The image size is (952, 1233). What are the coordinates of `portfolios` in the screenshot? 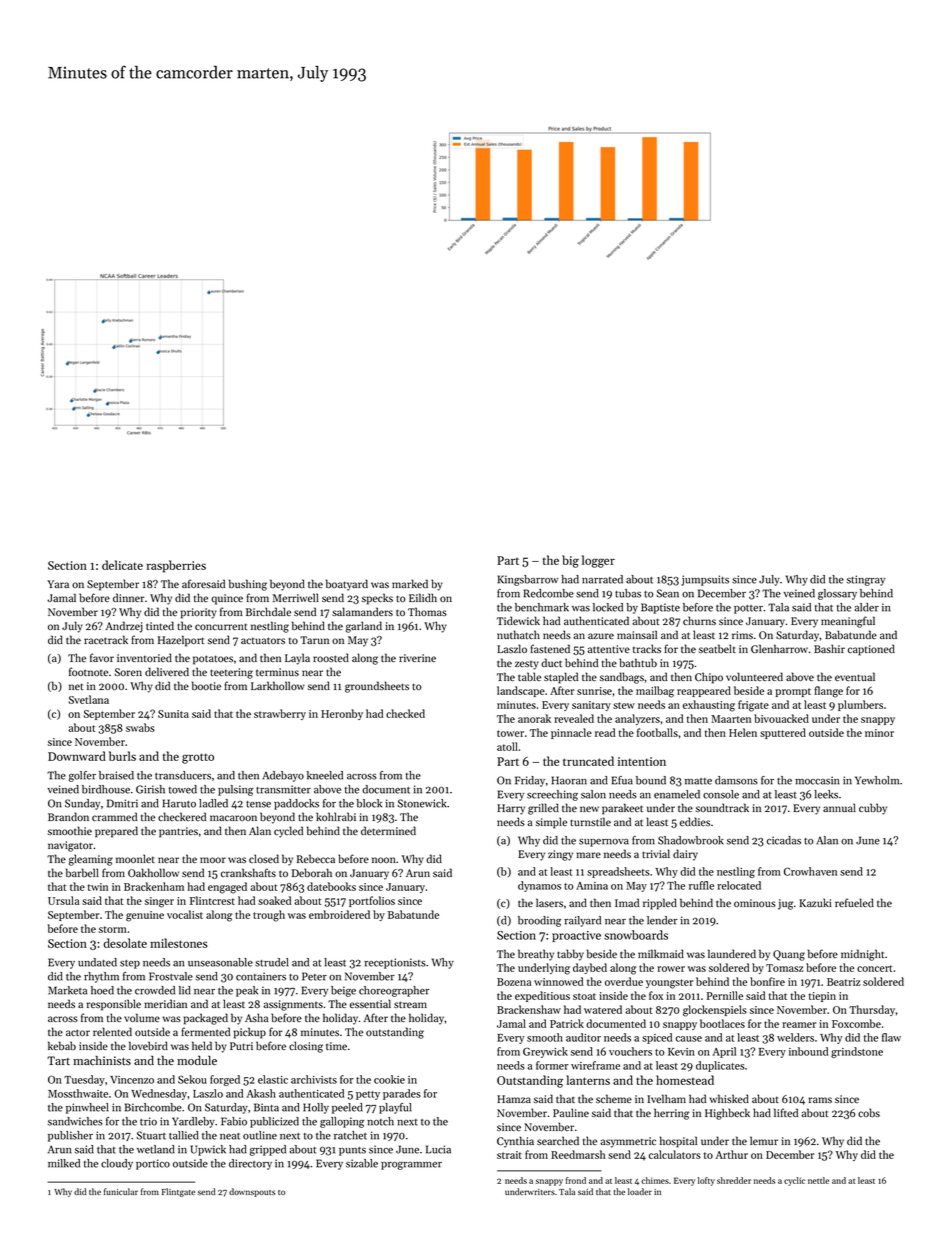 It's located at (372, 901).
